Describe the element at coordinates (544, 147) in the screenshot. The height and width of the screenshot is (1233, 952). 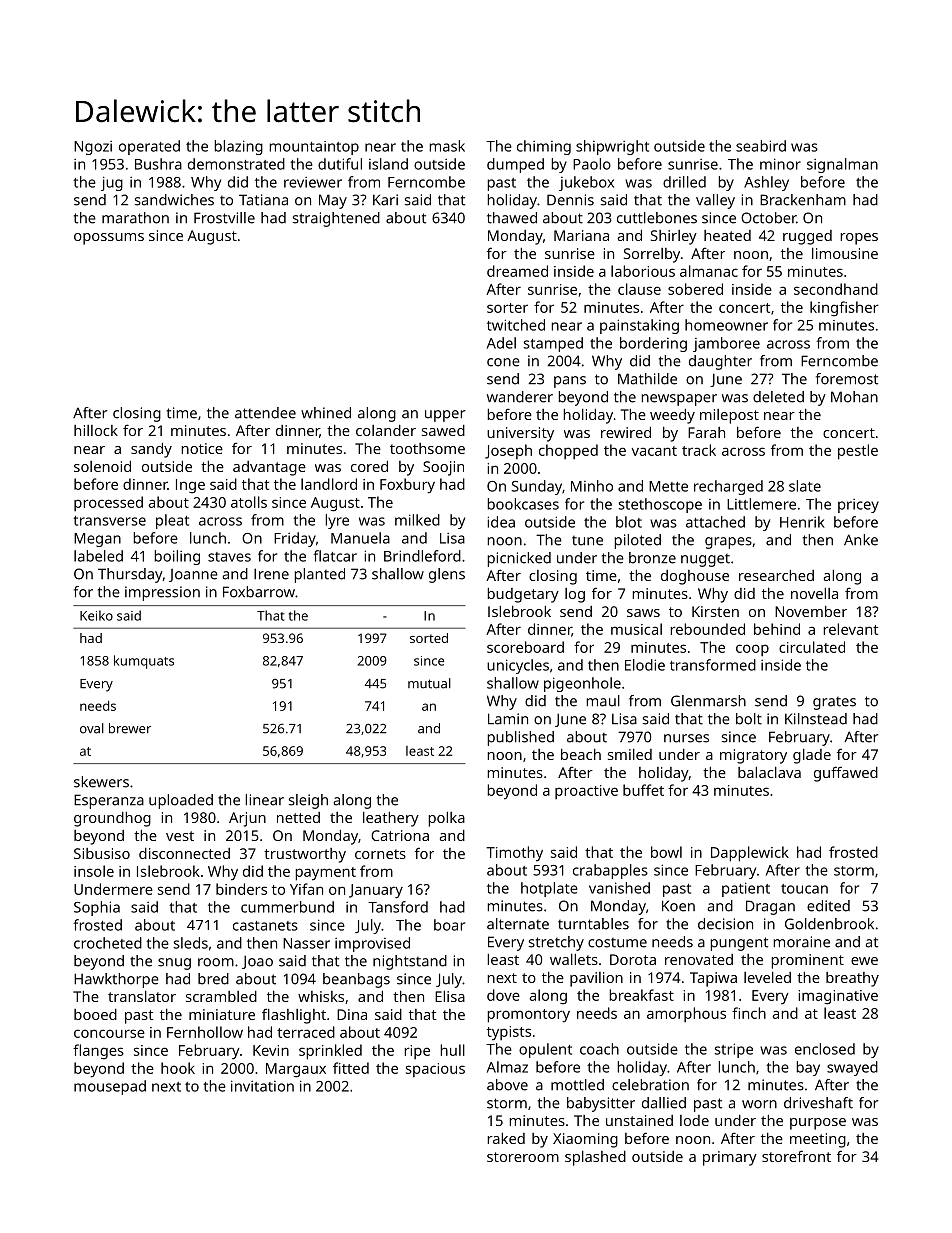
I see `chiming` at that location.
